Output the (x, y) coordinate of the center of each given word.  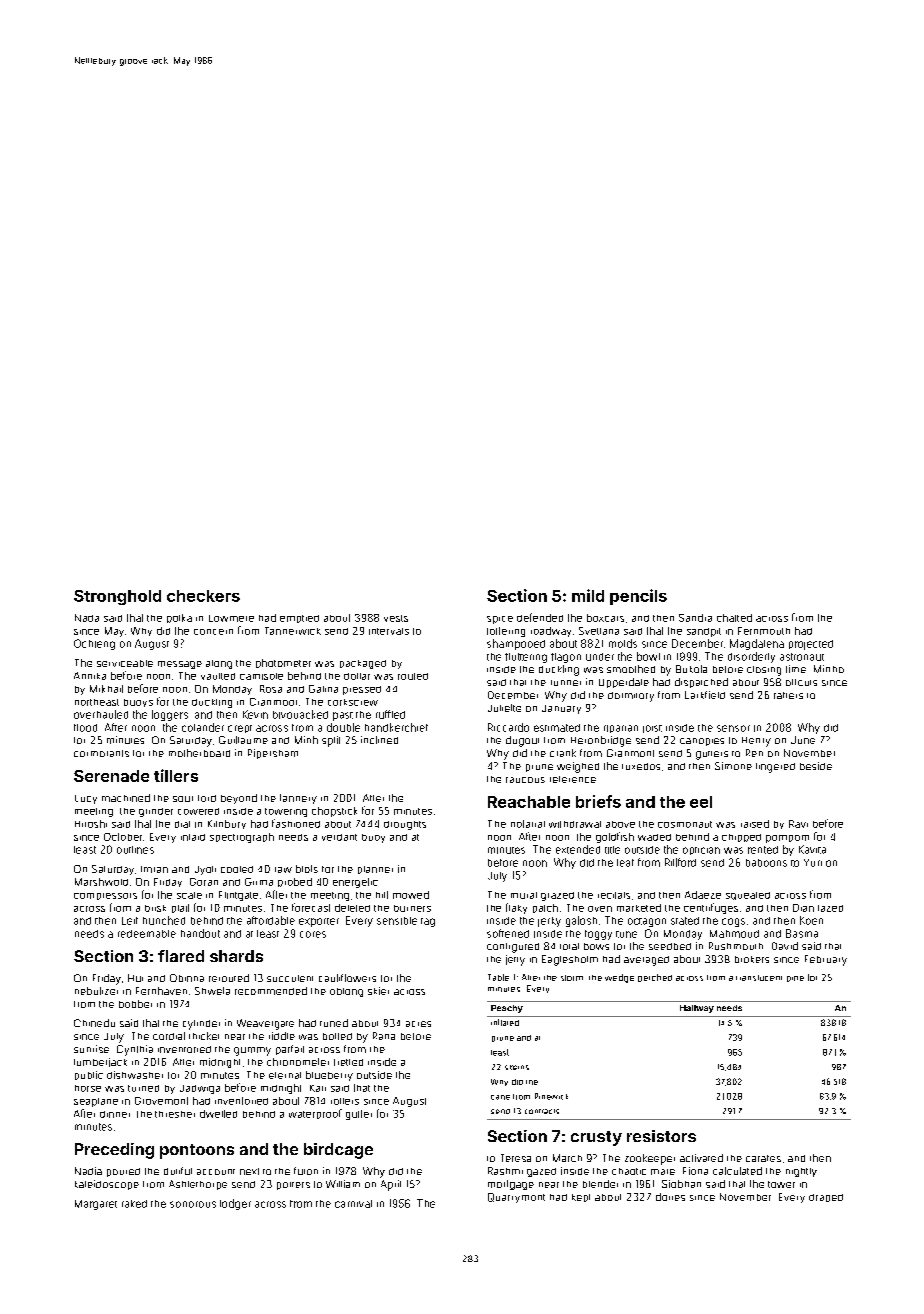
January (561, 709)
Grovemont (161, 1101)
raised (755, 824)
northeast (97, 702)
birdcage (338, 1151)
